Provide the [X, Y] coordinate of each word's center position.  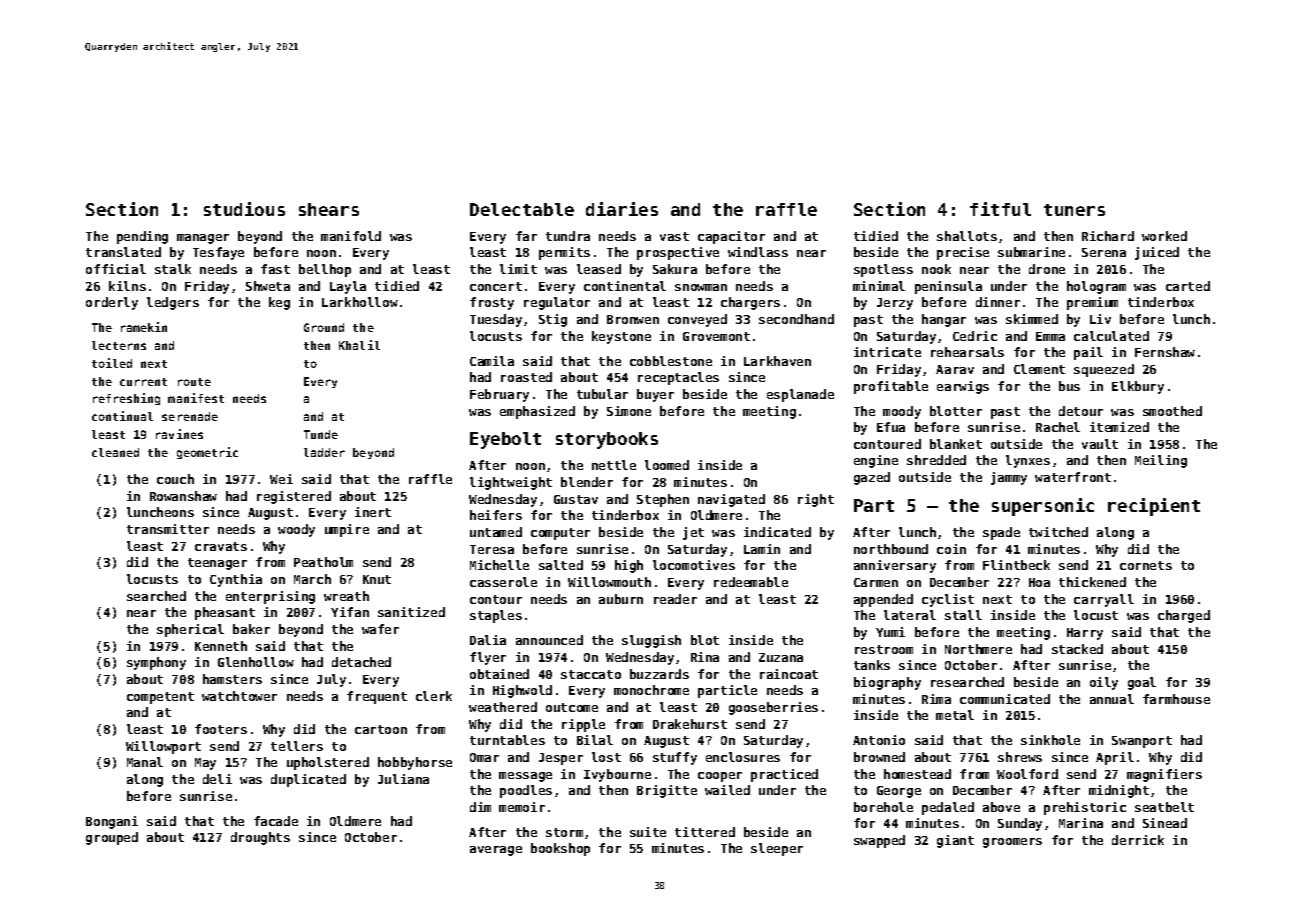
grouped [112, 838]
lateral [910, 615]
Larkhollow [360, 302]
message [525, 777]
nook [936, 269]
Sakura [675, 269]
